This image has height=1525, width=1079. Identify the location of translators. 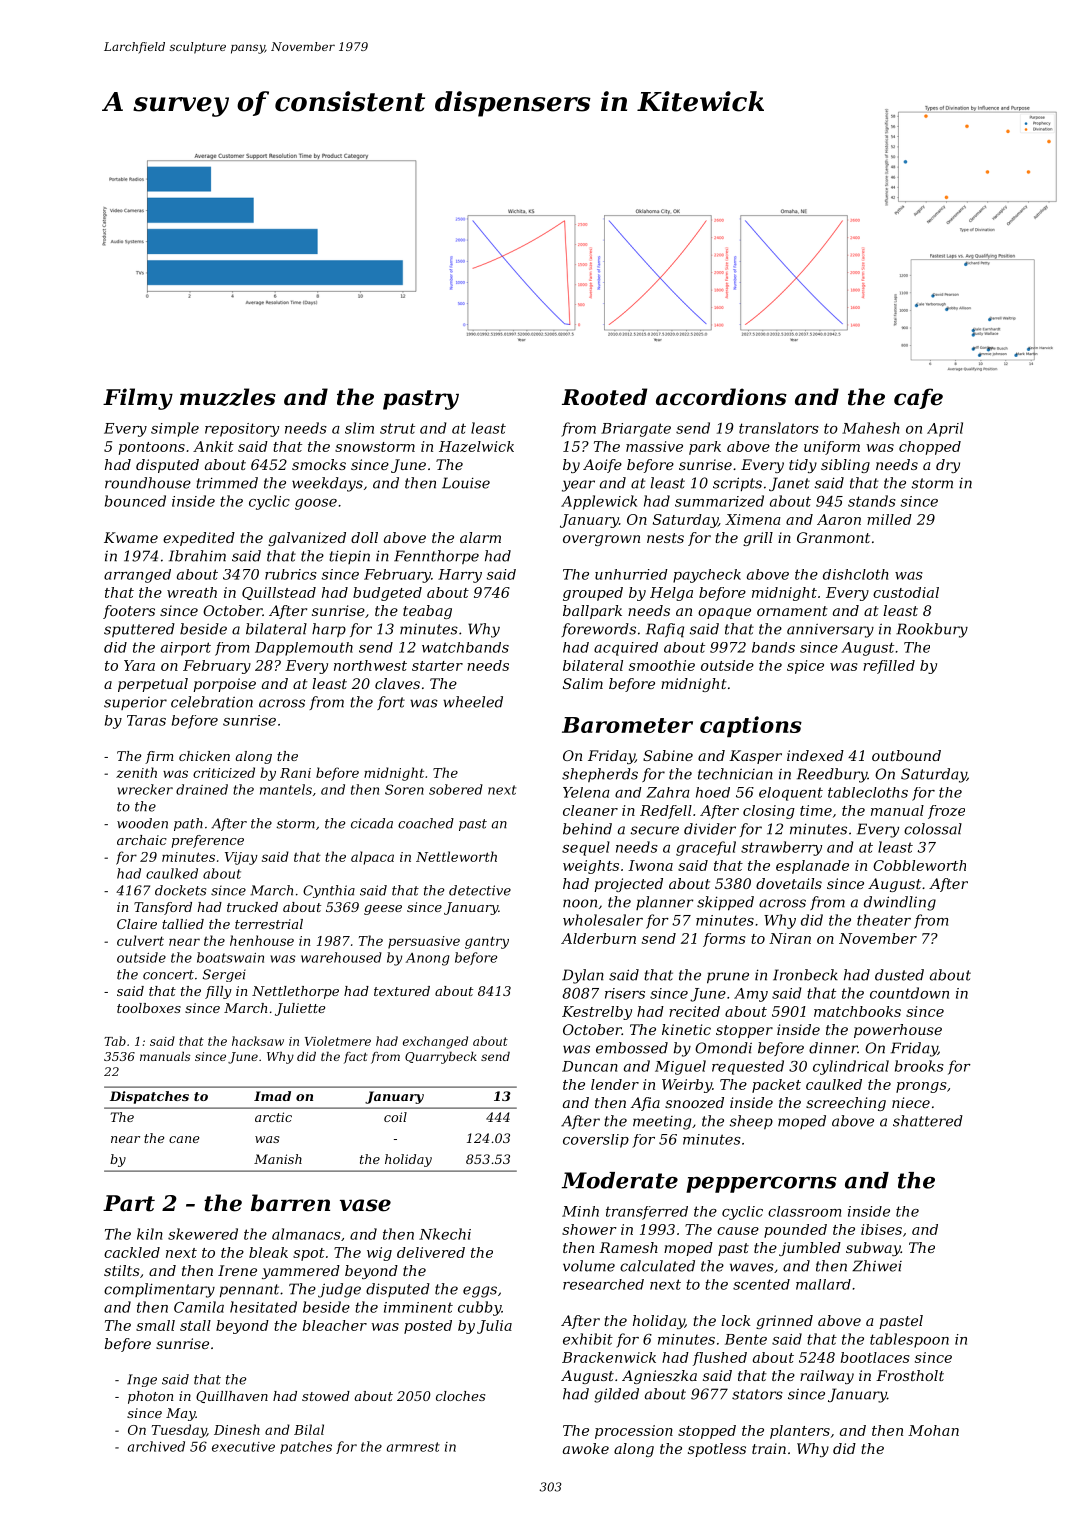
(779, 428).
